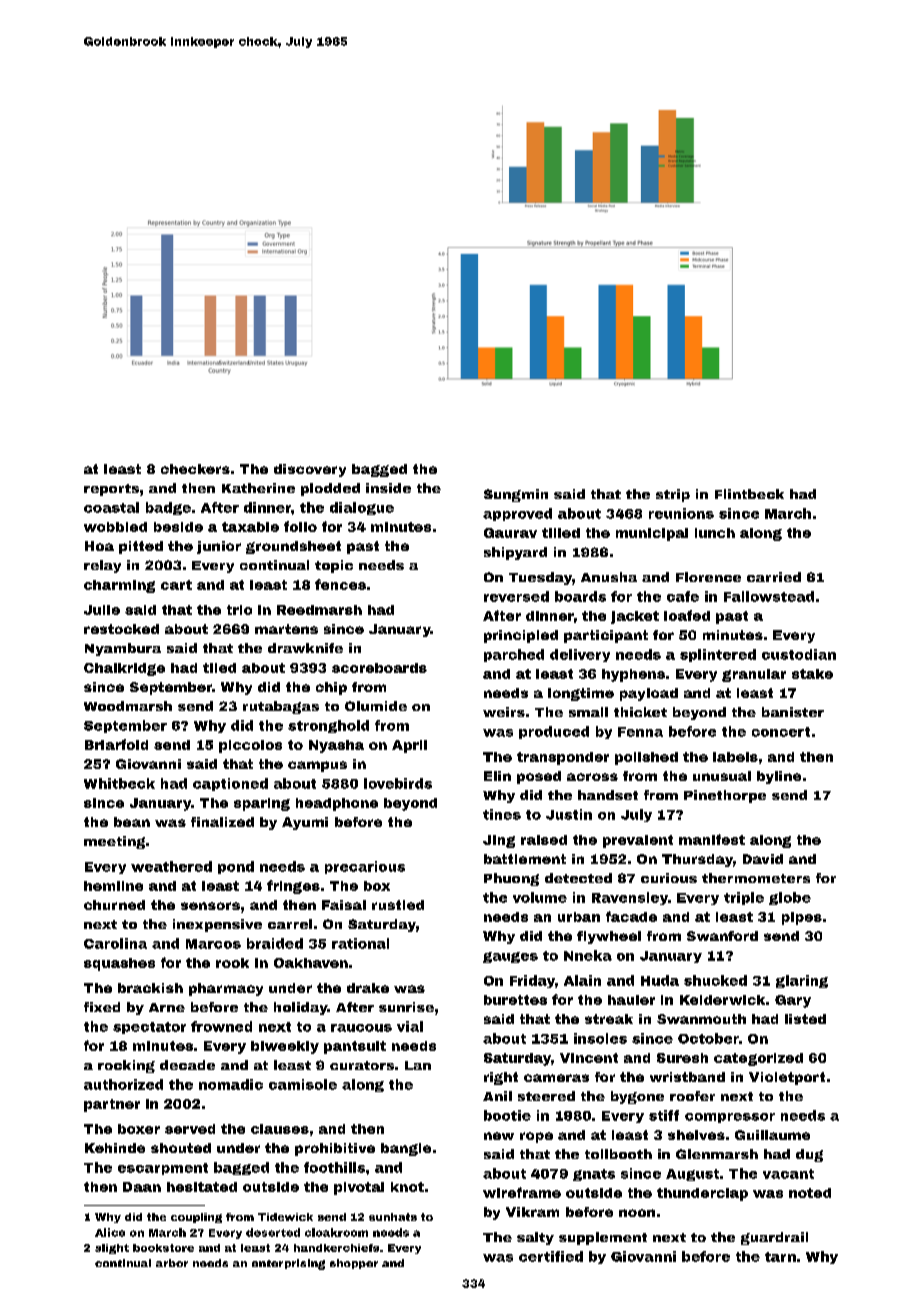 Image resolution: width=924 pixels, height=1308 pixels. Describe the element at coordinates (769, 596) in the document. I see `Fallowstead` at that location.
